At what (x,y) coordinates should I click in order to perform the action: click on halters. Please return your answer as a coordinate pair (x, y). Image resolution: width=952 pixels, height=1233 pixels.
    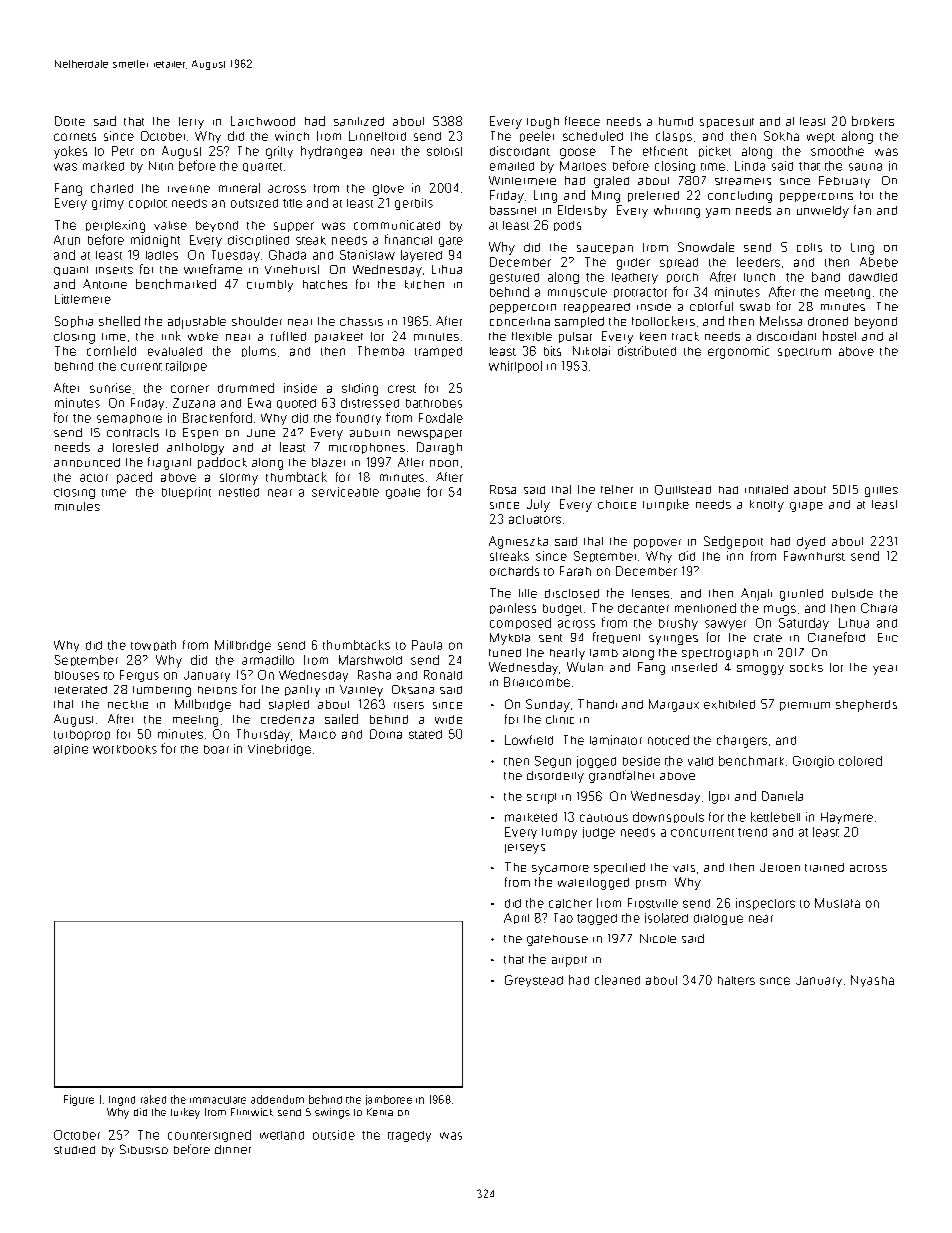
    Looking at the image, I should click on (736, 980).
